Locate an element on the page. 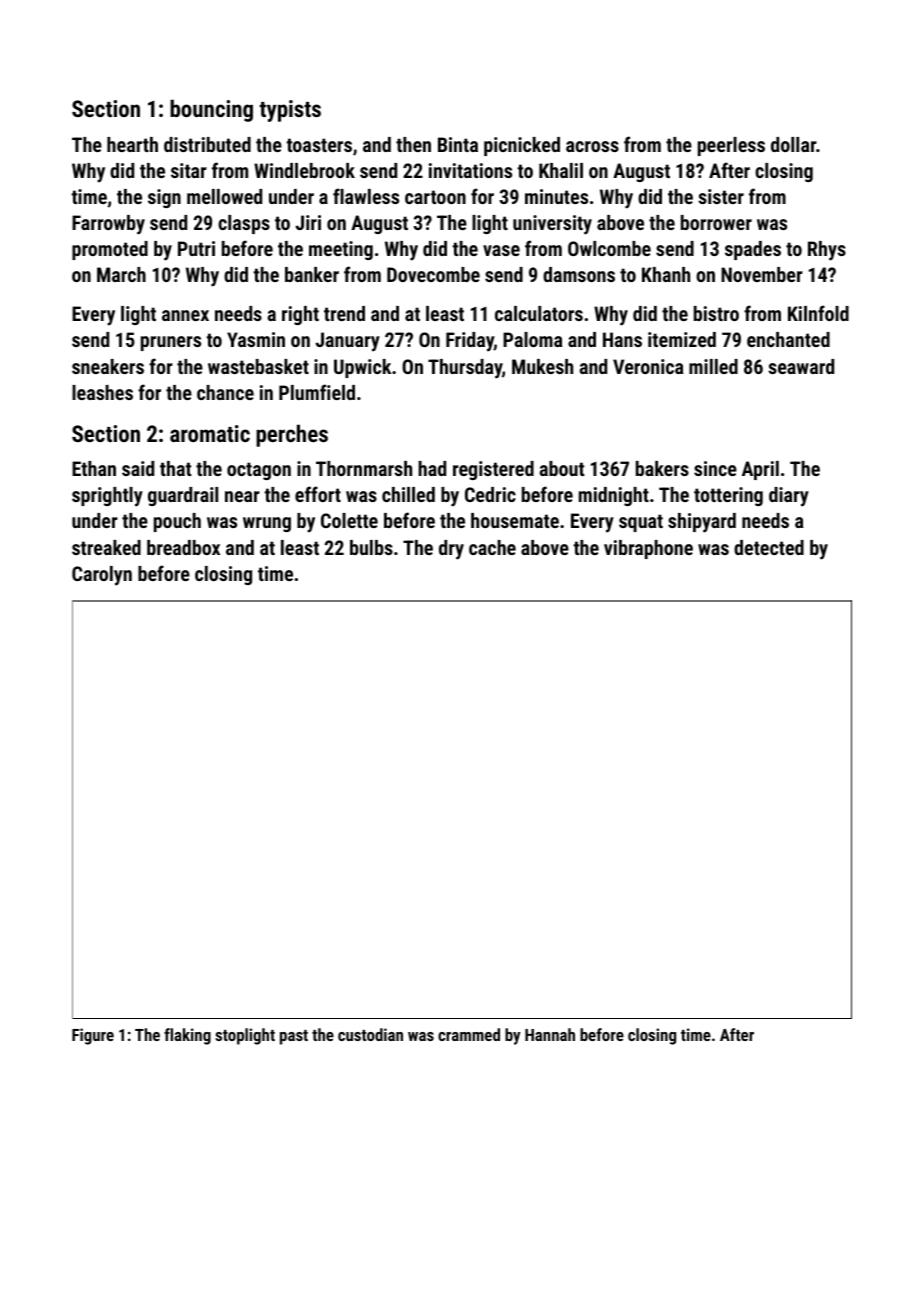  Ethan is located at coordinates (94, 468).
